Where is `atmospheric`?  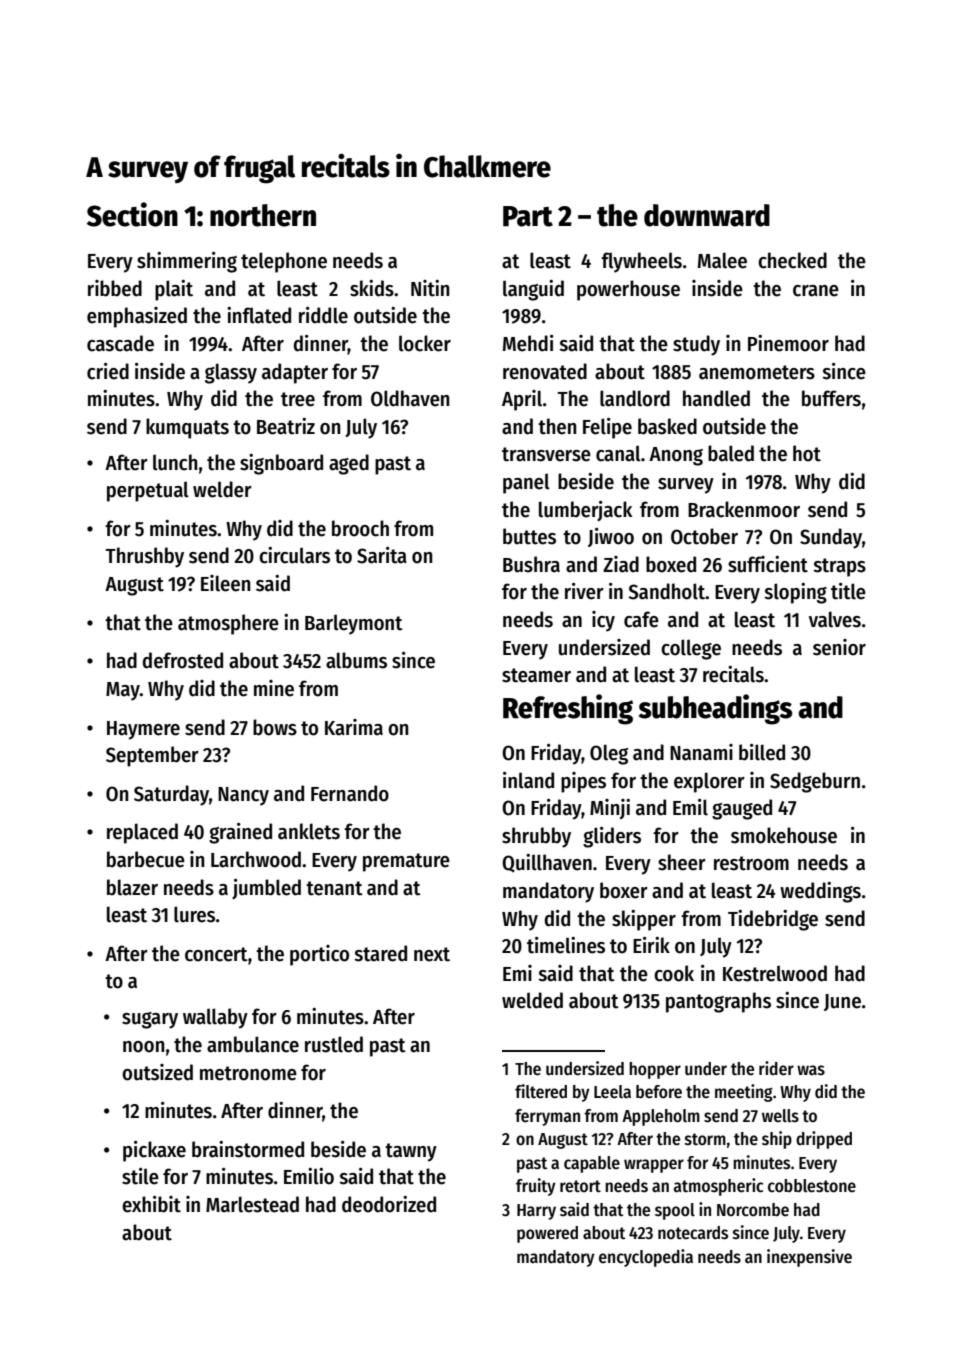
atmospheric is located at coordinates (718, 1187).
